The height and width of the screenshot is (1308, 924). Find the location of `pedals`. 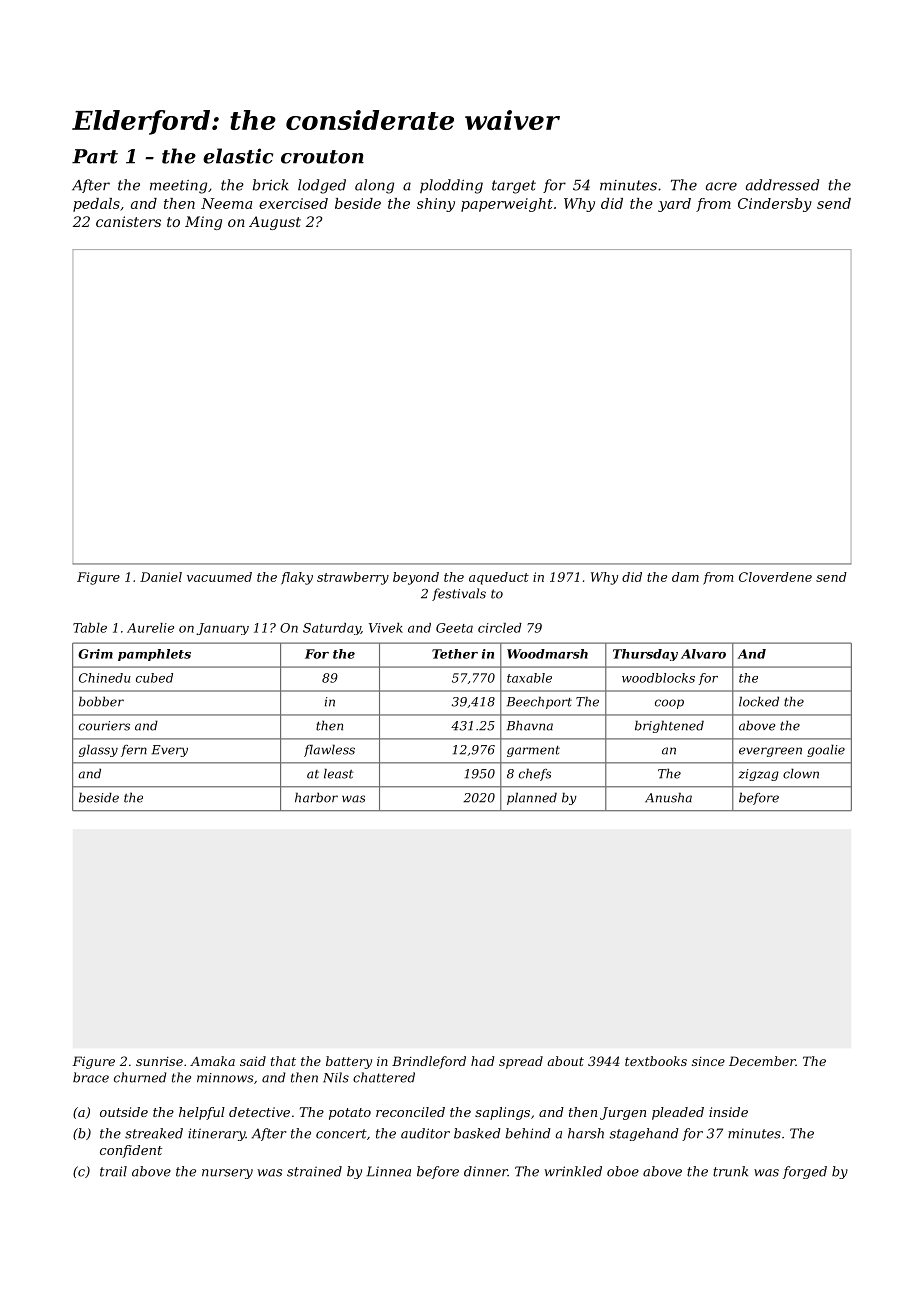

pedals is located at coordinates (96, 205).
